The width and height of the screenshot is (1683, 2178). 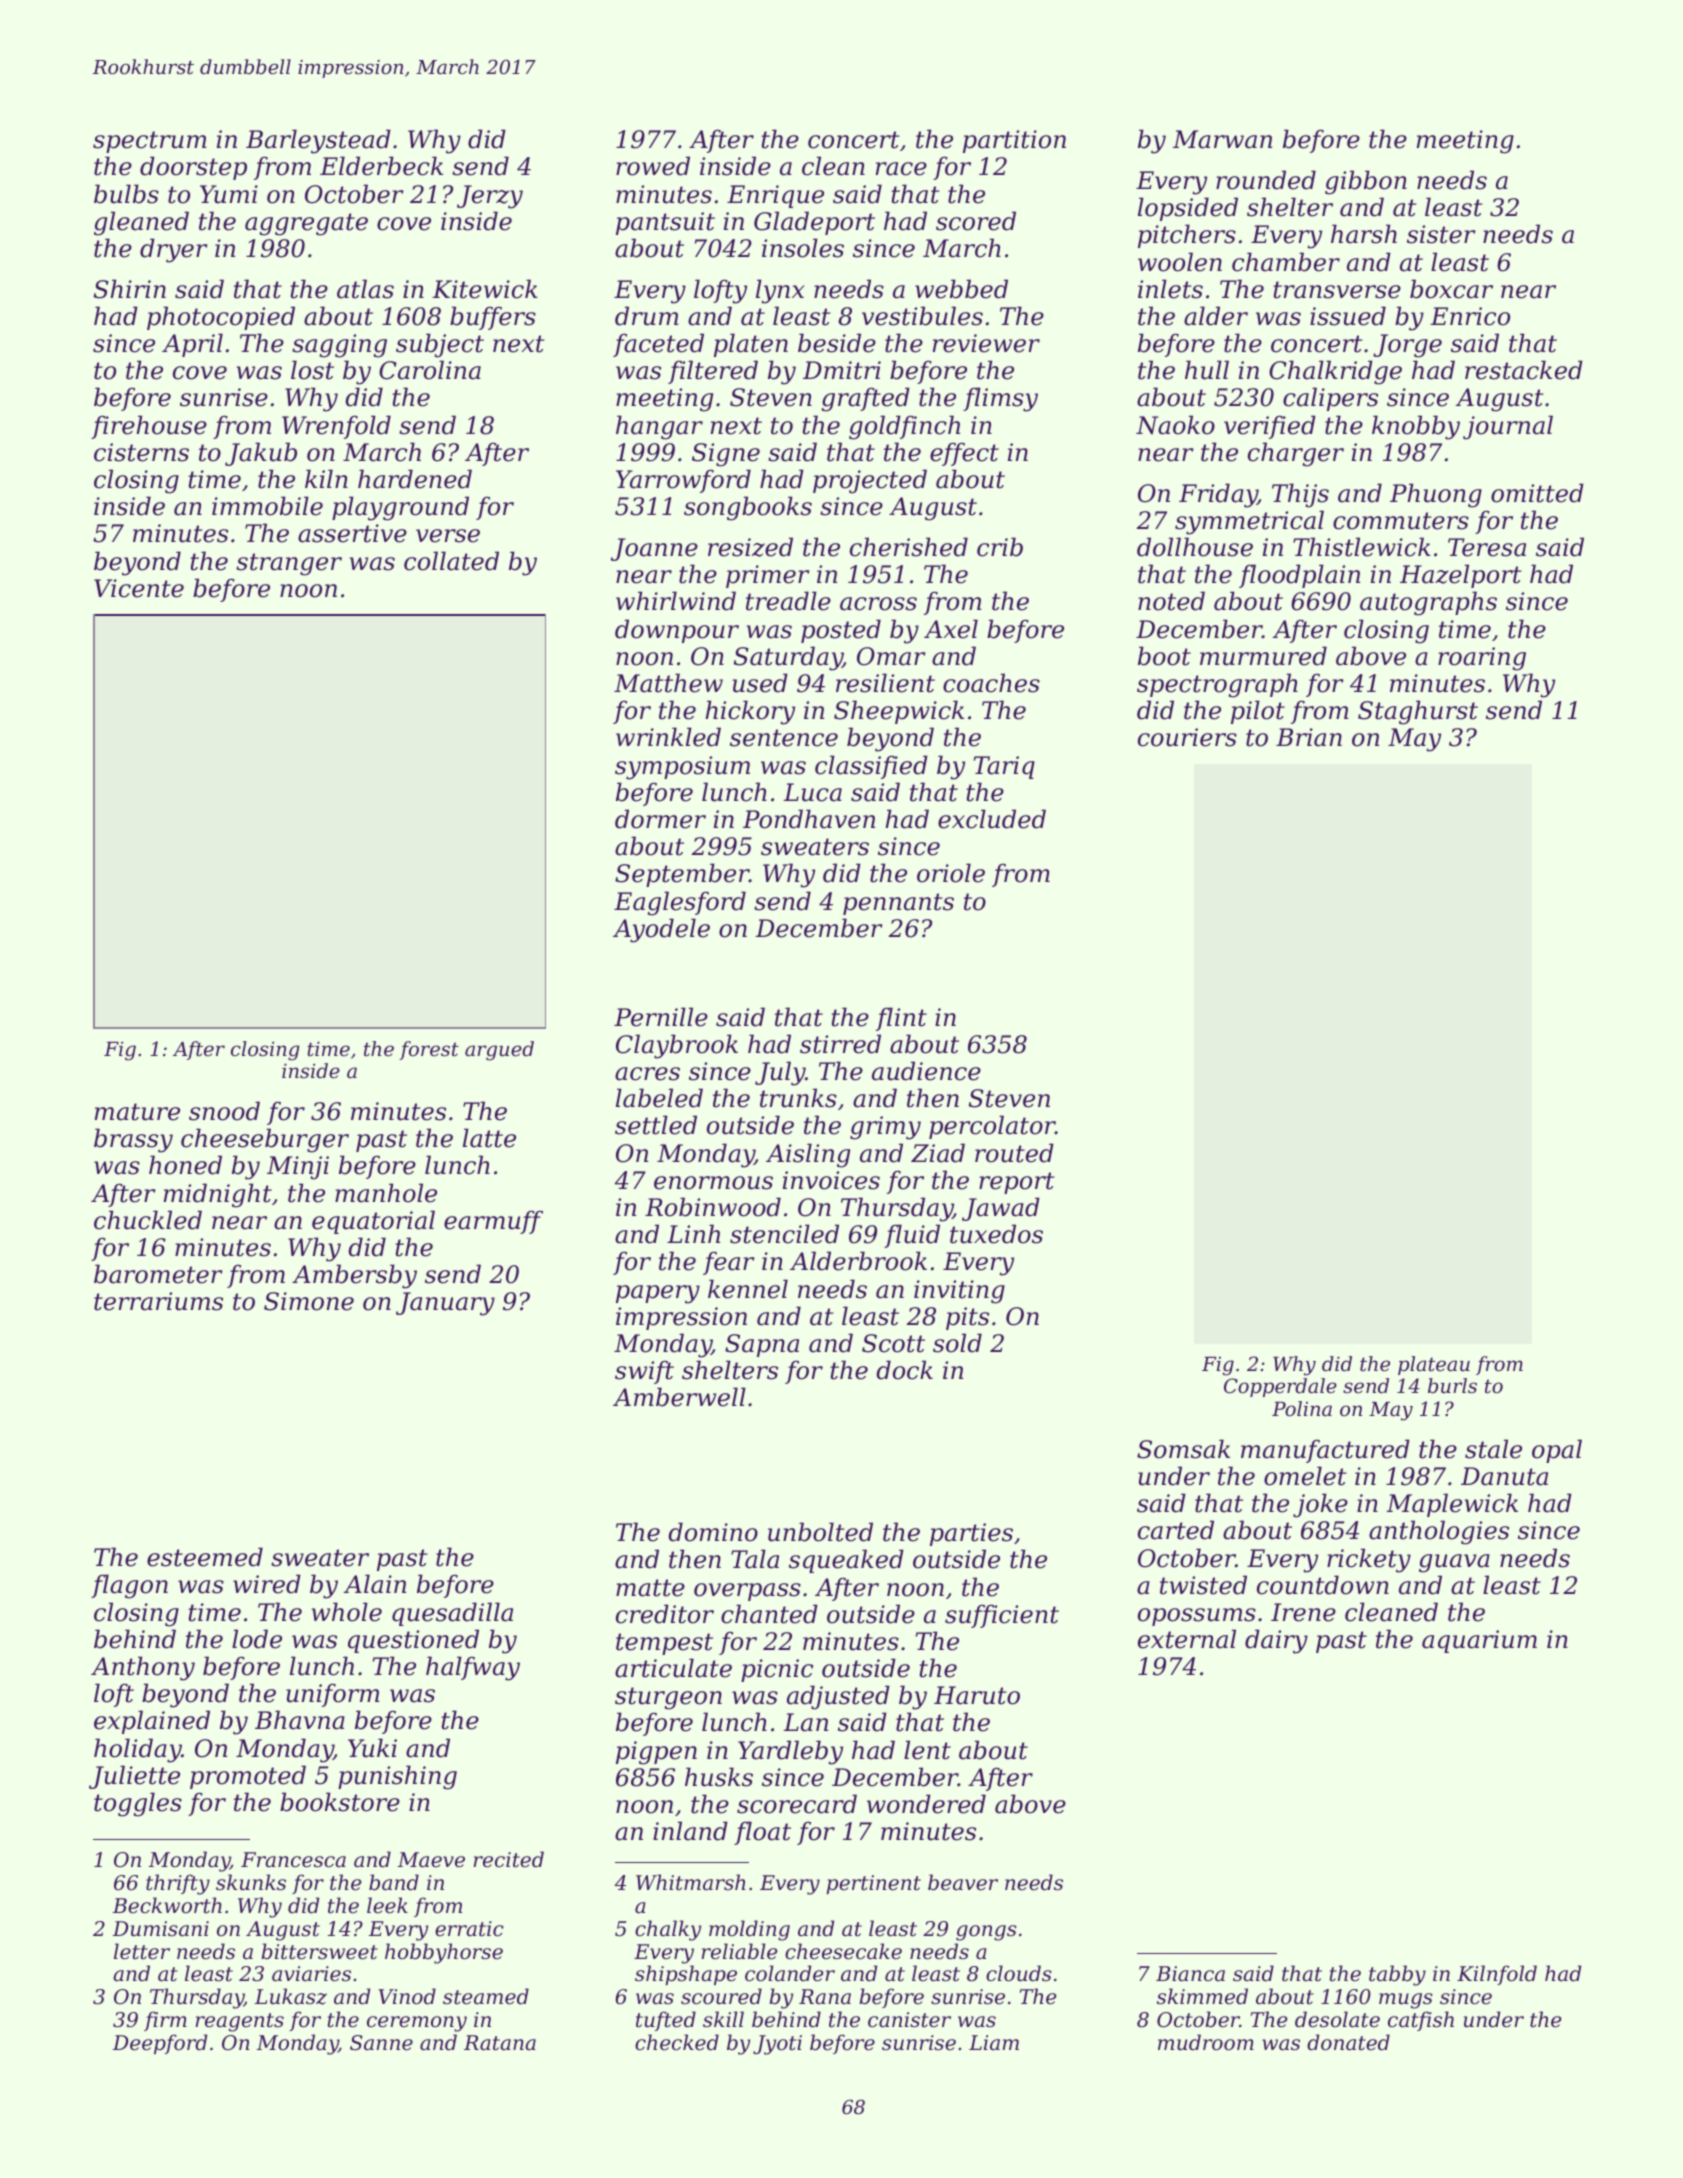 I want to click on cheeseburger, so click(x=265, y=1140).
